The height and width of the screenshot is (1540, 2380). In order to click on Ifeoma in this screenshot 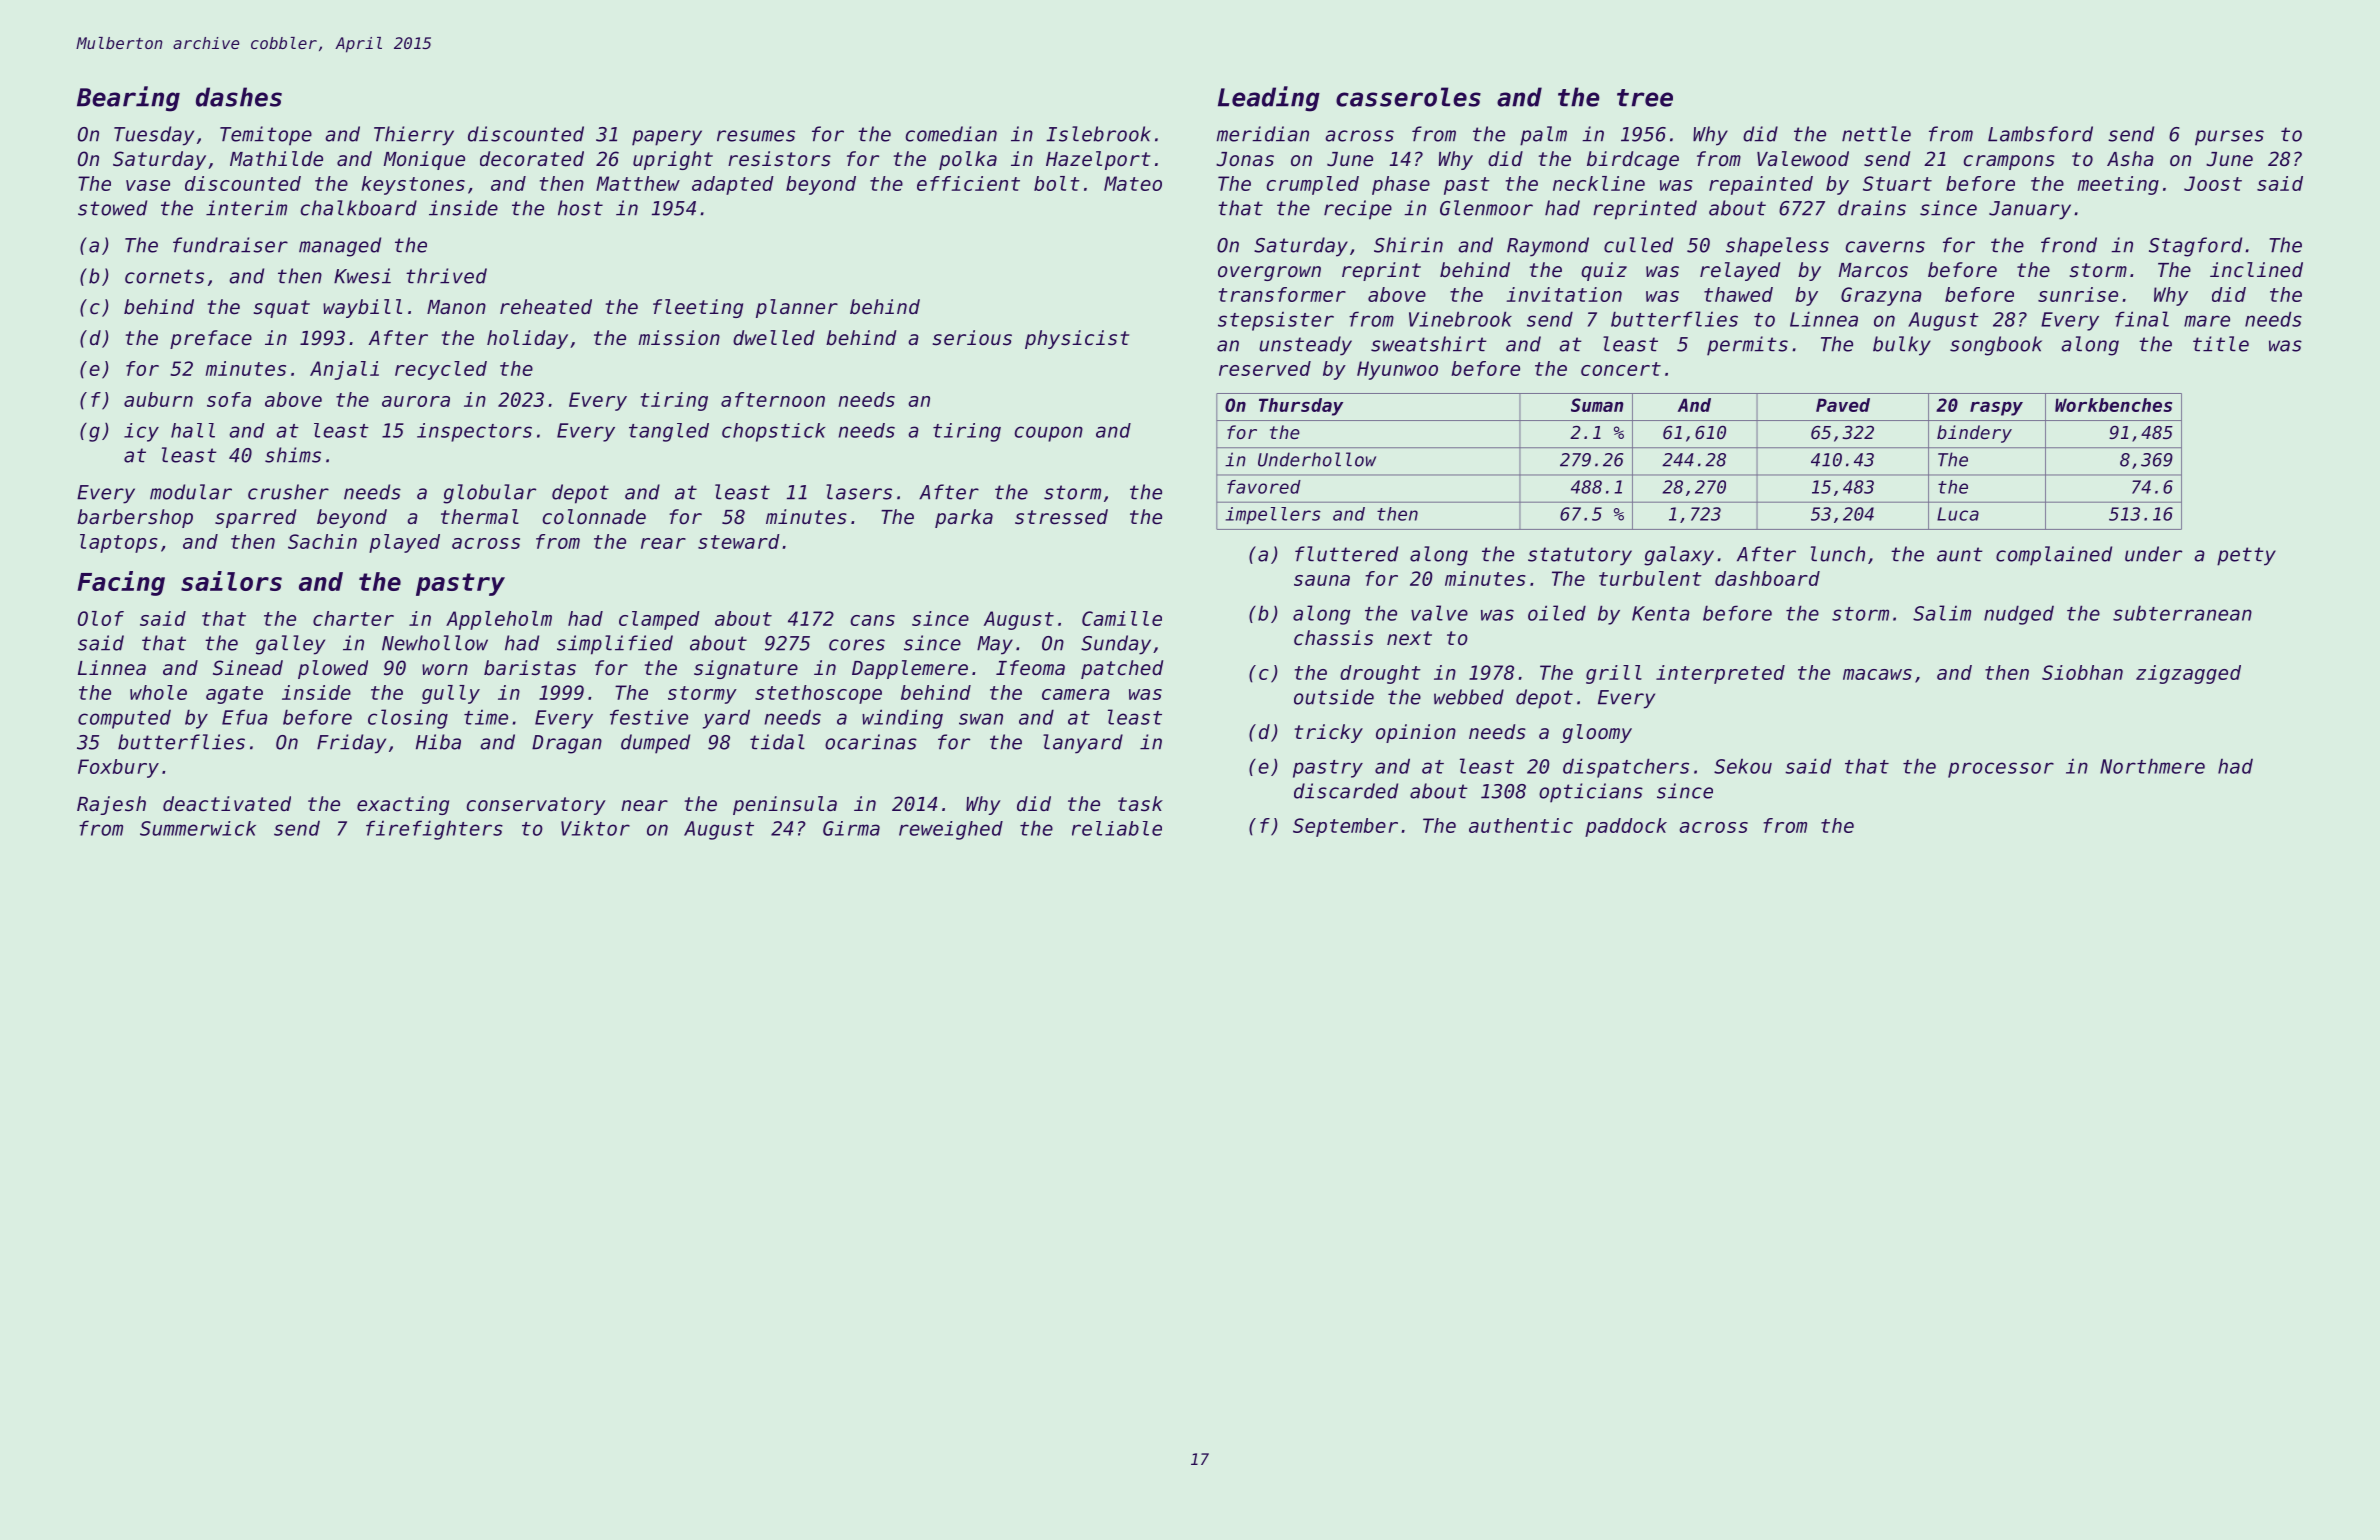, I will do `click(1030, 668)`.
